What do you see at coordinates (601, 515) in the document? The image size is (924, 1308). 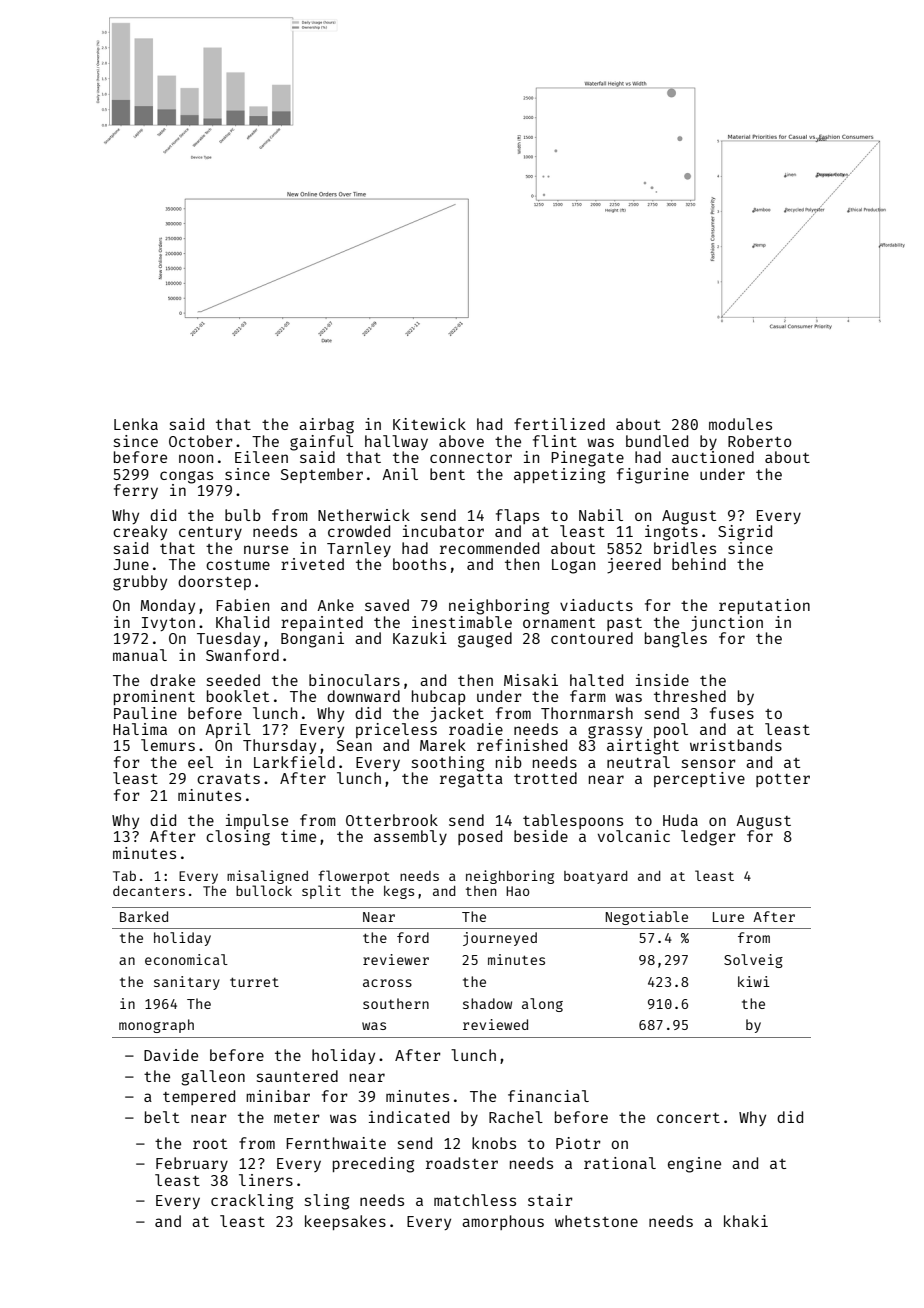 I see `Nabil` at bounding box center [601, 515].
